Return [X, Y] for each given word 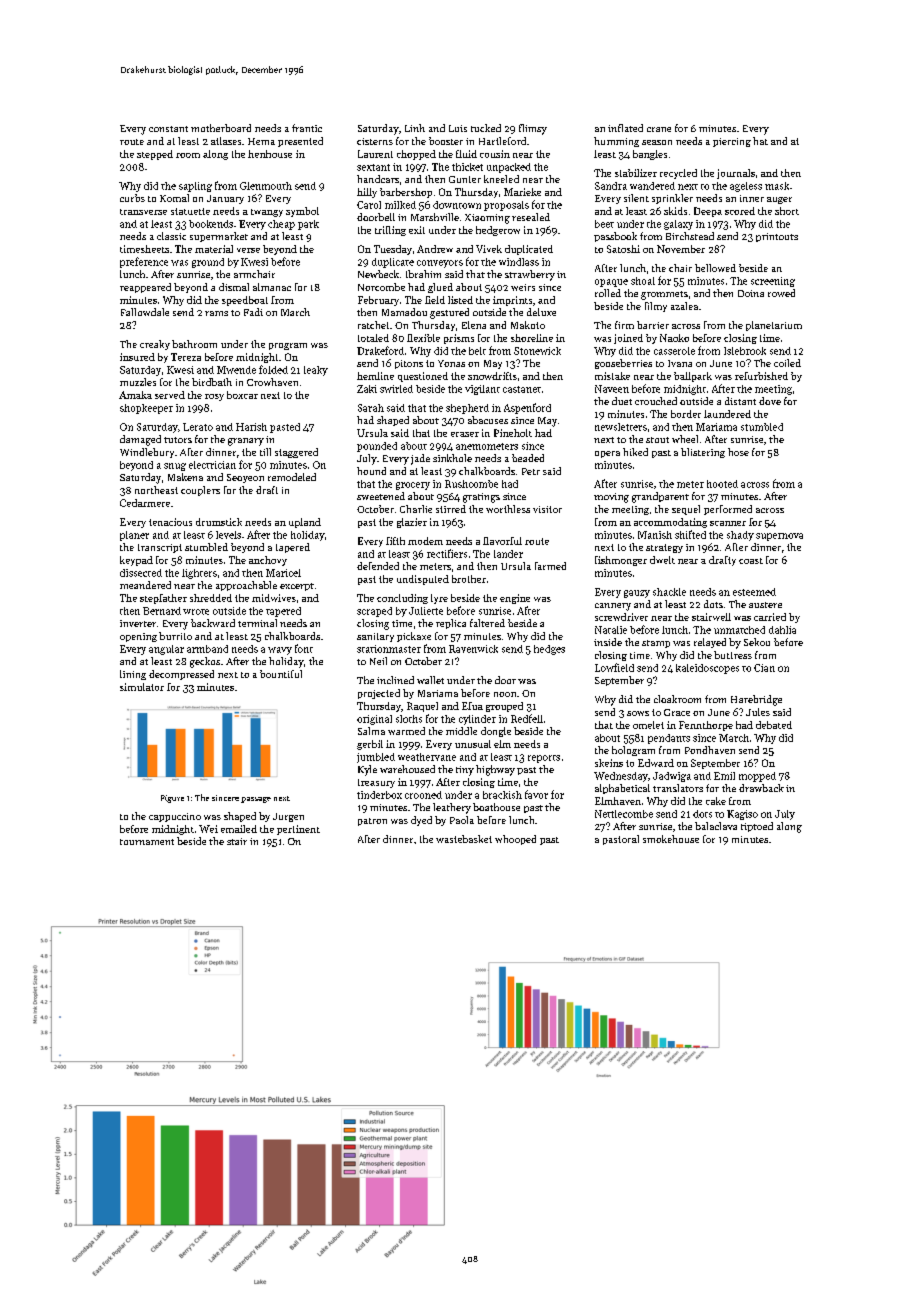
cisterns [375, 141]
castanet [522, 389]
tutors [178, 440]
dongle [496, 732]
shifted [690, 534]
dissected [141, 573]
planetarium [774, 326]
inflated [625, 128]
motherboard [221, 128]
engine [515, 599]
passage [256, 800]
